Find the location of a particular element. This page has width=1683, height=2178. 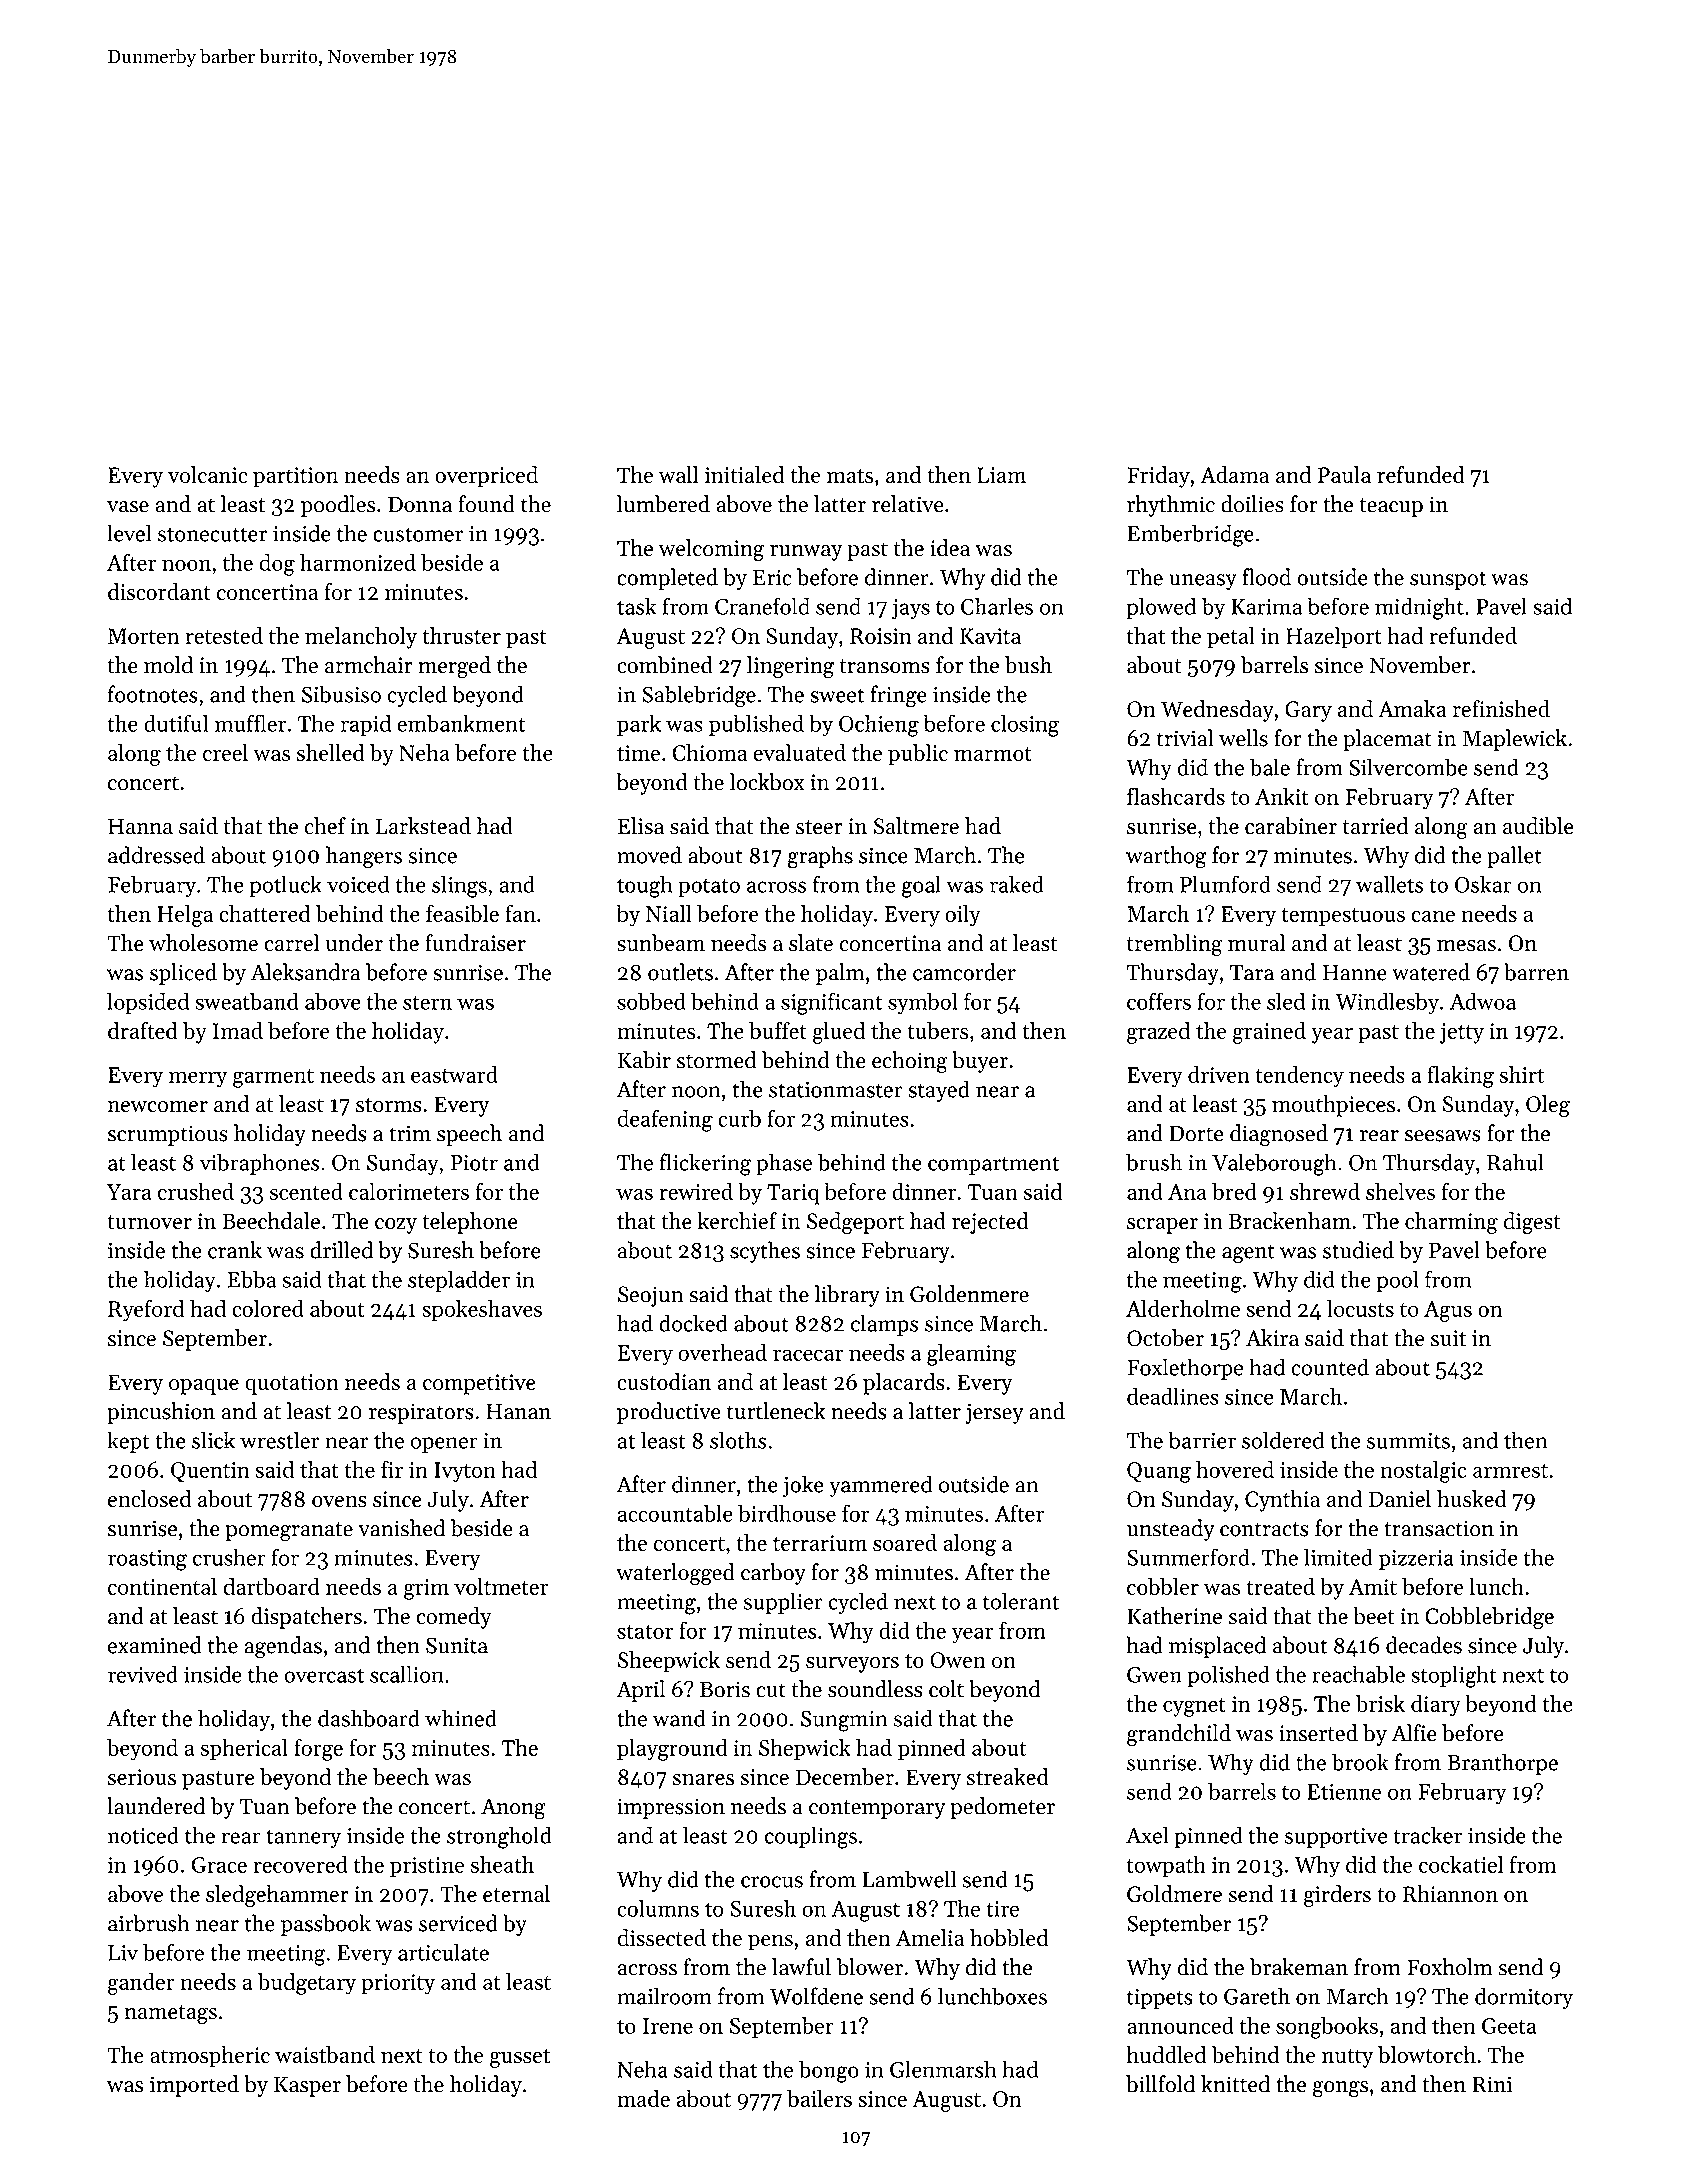

overpriced is located at coordinates (486, 477).
